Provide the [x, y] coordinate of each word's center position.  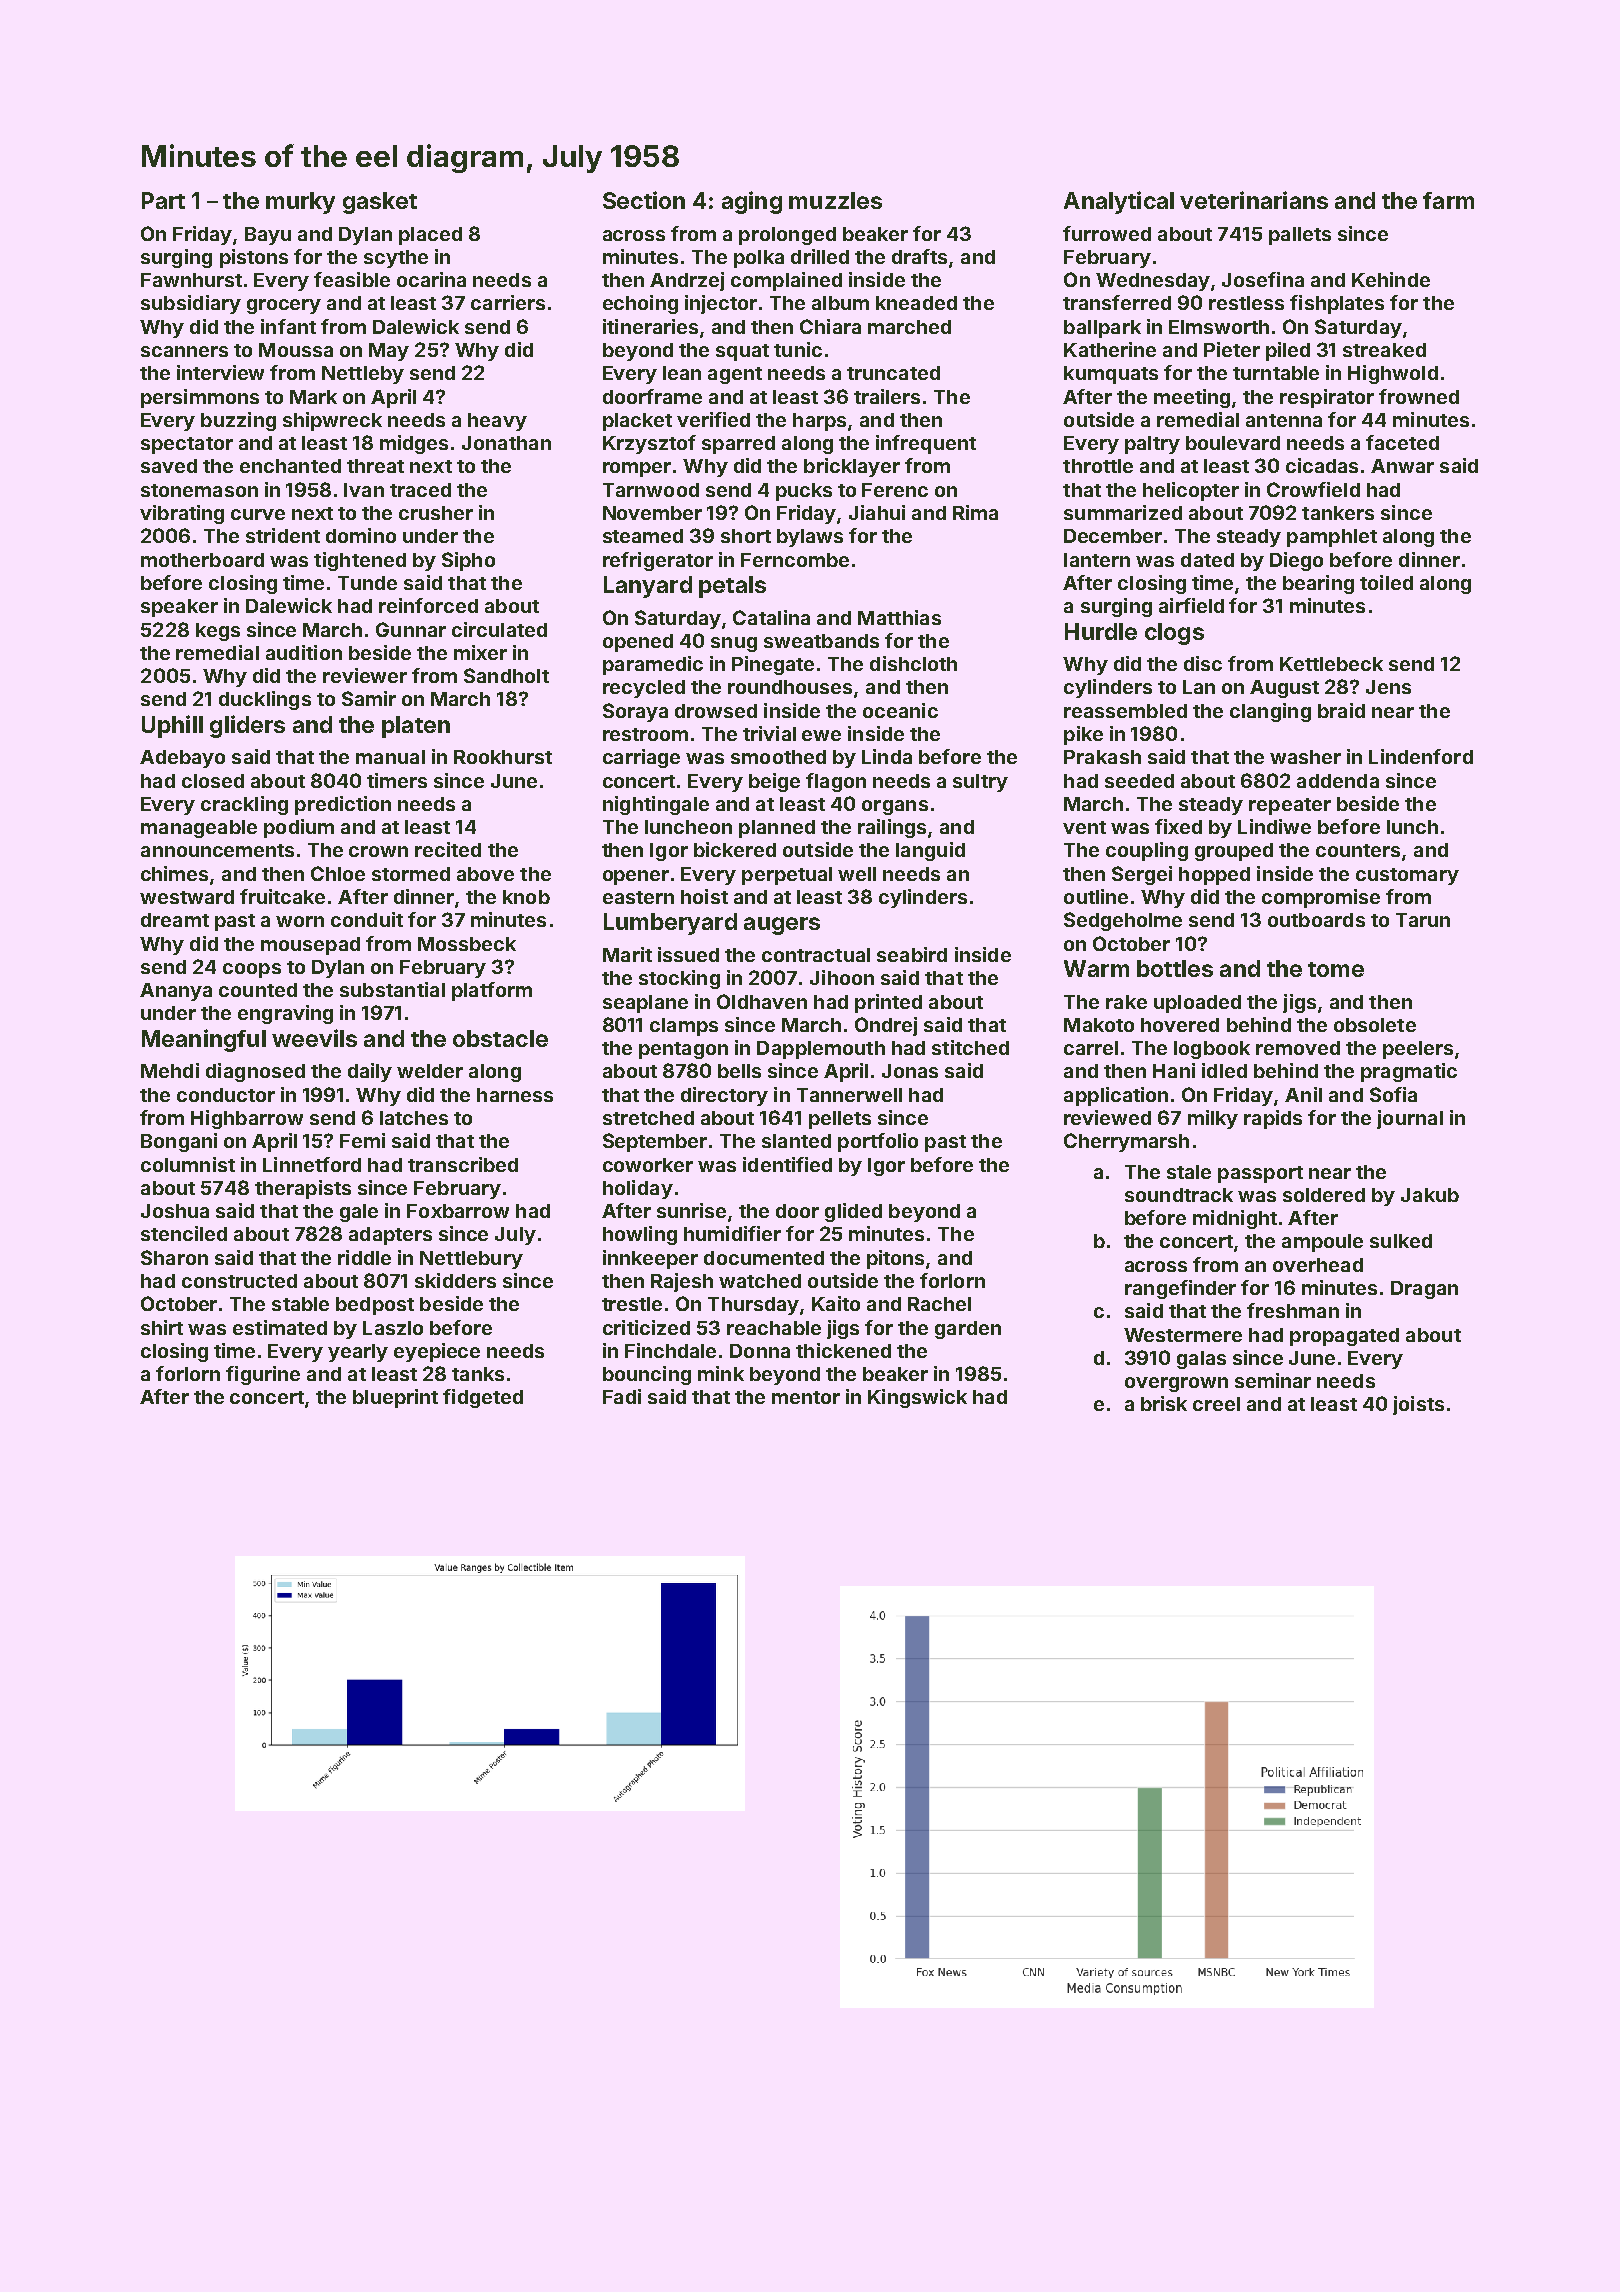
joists [1418, 1405]
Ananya [176, 992]
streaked [1384, 350]
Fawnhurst [191, 280]
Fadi [622, 1396]
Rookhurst [503, 757]
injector [721, 304]
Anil [1303, 1094]
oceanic [900, 710]
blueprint [395, 1398]
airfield [1191, 605]
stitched [970, 1047]
